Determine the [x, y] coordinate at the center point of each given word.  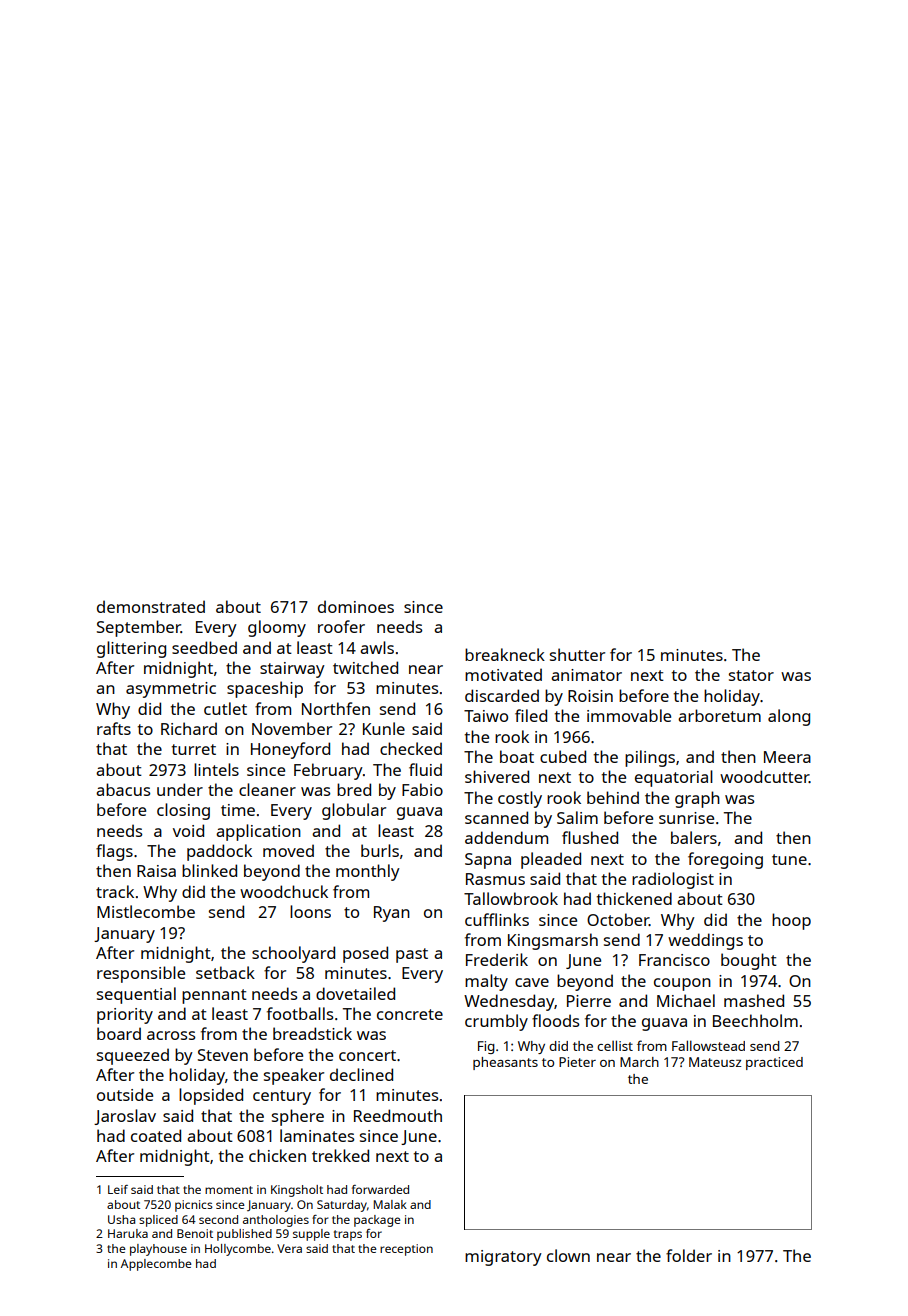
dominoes [356, 606]
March [639, 1062]
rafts [114, 728]
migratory [503, 1258]
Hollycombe [238, 1250]
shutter [577, 654]
